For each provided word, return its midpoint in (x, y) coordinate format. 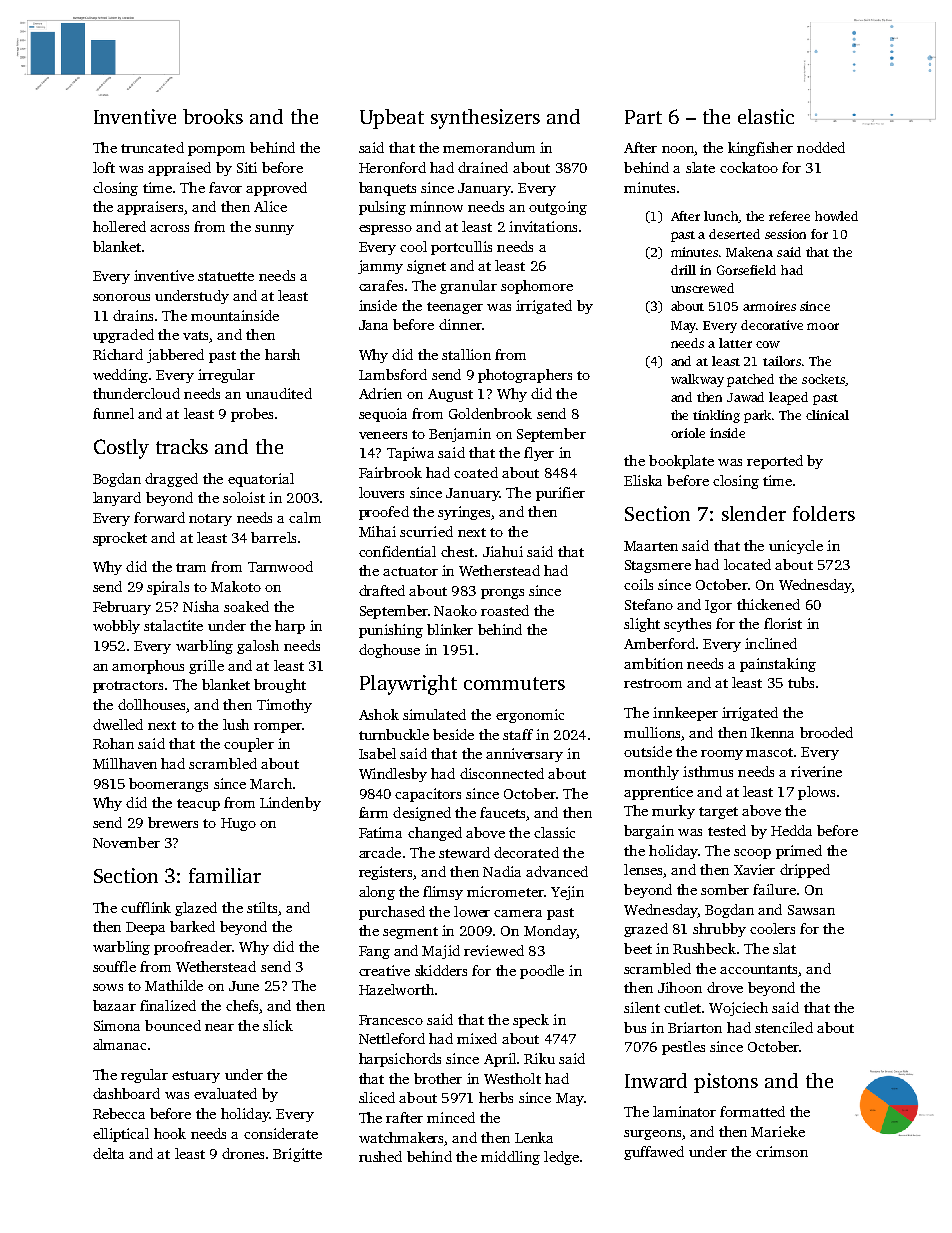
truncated (152, 147)
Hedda (791, 830)
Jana (373, 325)
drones (243, 1153)
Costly (121, 449)
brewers (173, 822)
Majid (441, 952)
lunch (721, 217)
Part (643, 117)
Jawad (745, 397)
